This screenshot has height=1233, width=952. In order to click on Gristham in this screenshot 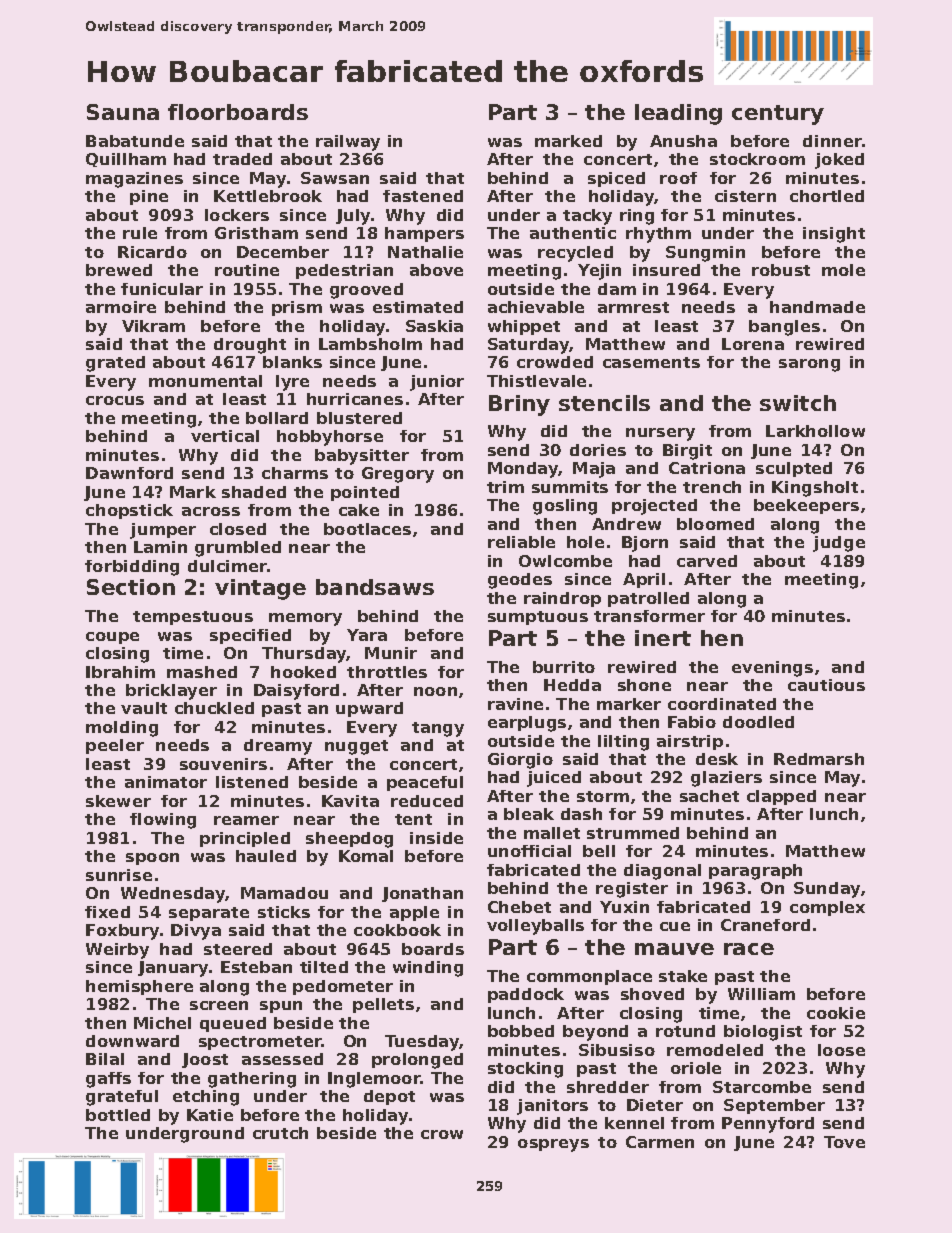, I will do `click(256, 233)`.
